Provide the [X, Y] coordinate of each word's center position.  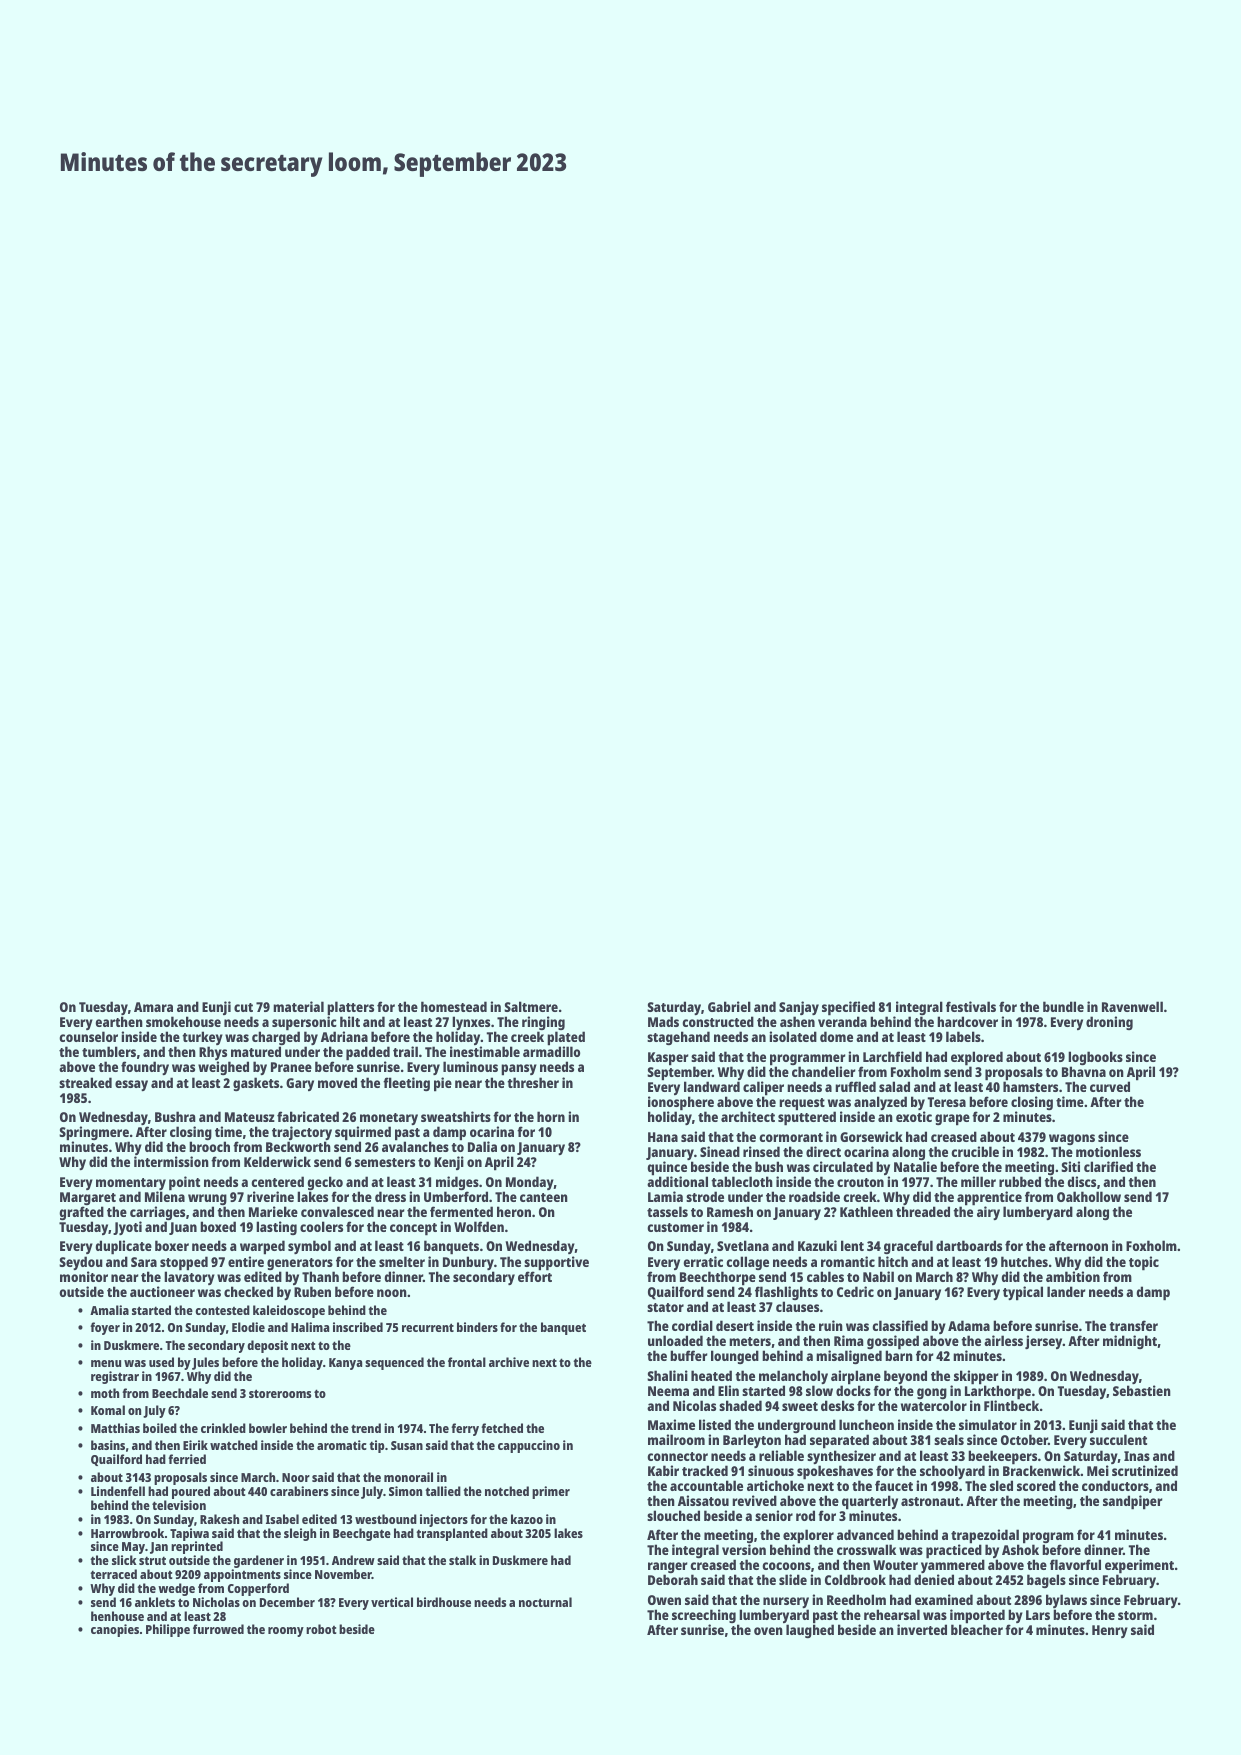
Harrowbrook [127, 1533]
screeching [704, 1616]
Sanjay [799, 1009]
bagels [1046, 1581]
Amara [153, 1007]
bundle [1063, 1006]
